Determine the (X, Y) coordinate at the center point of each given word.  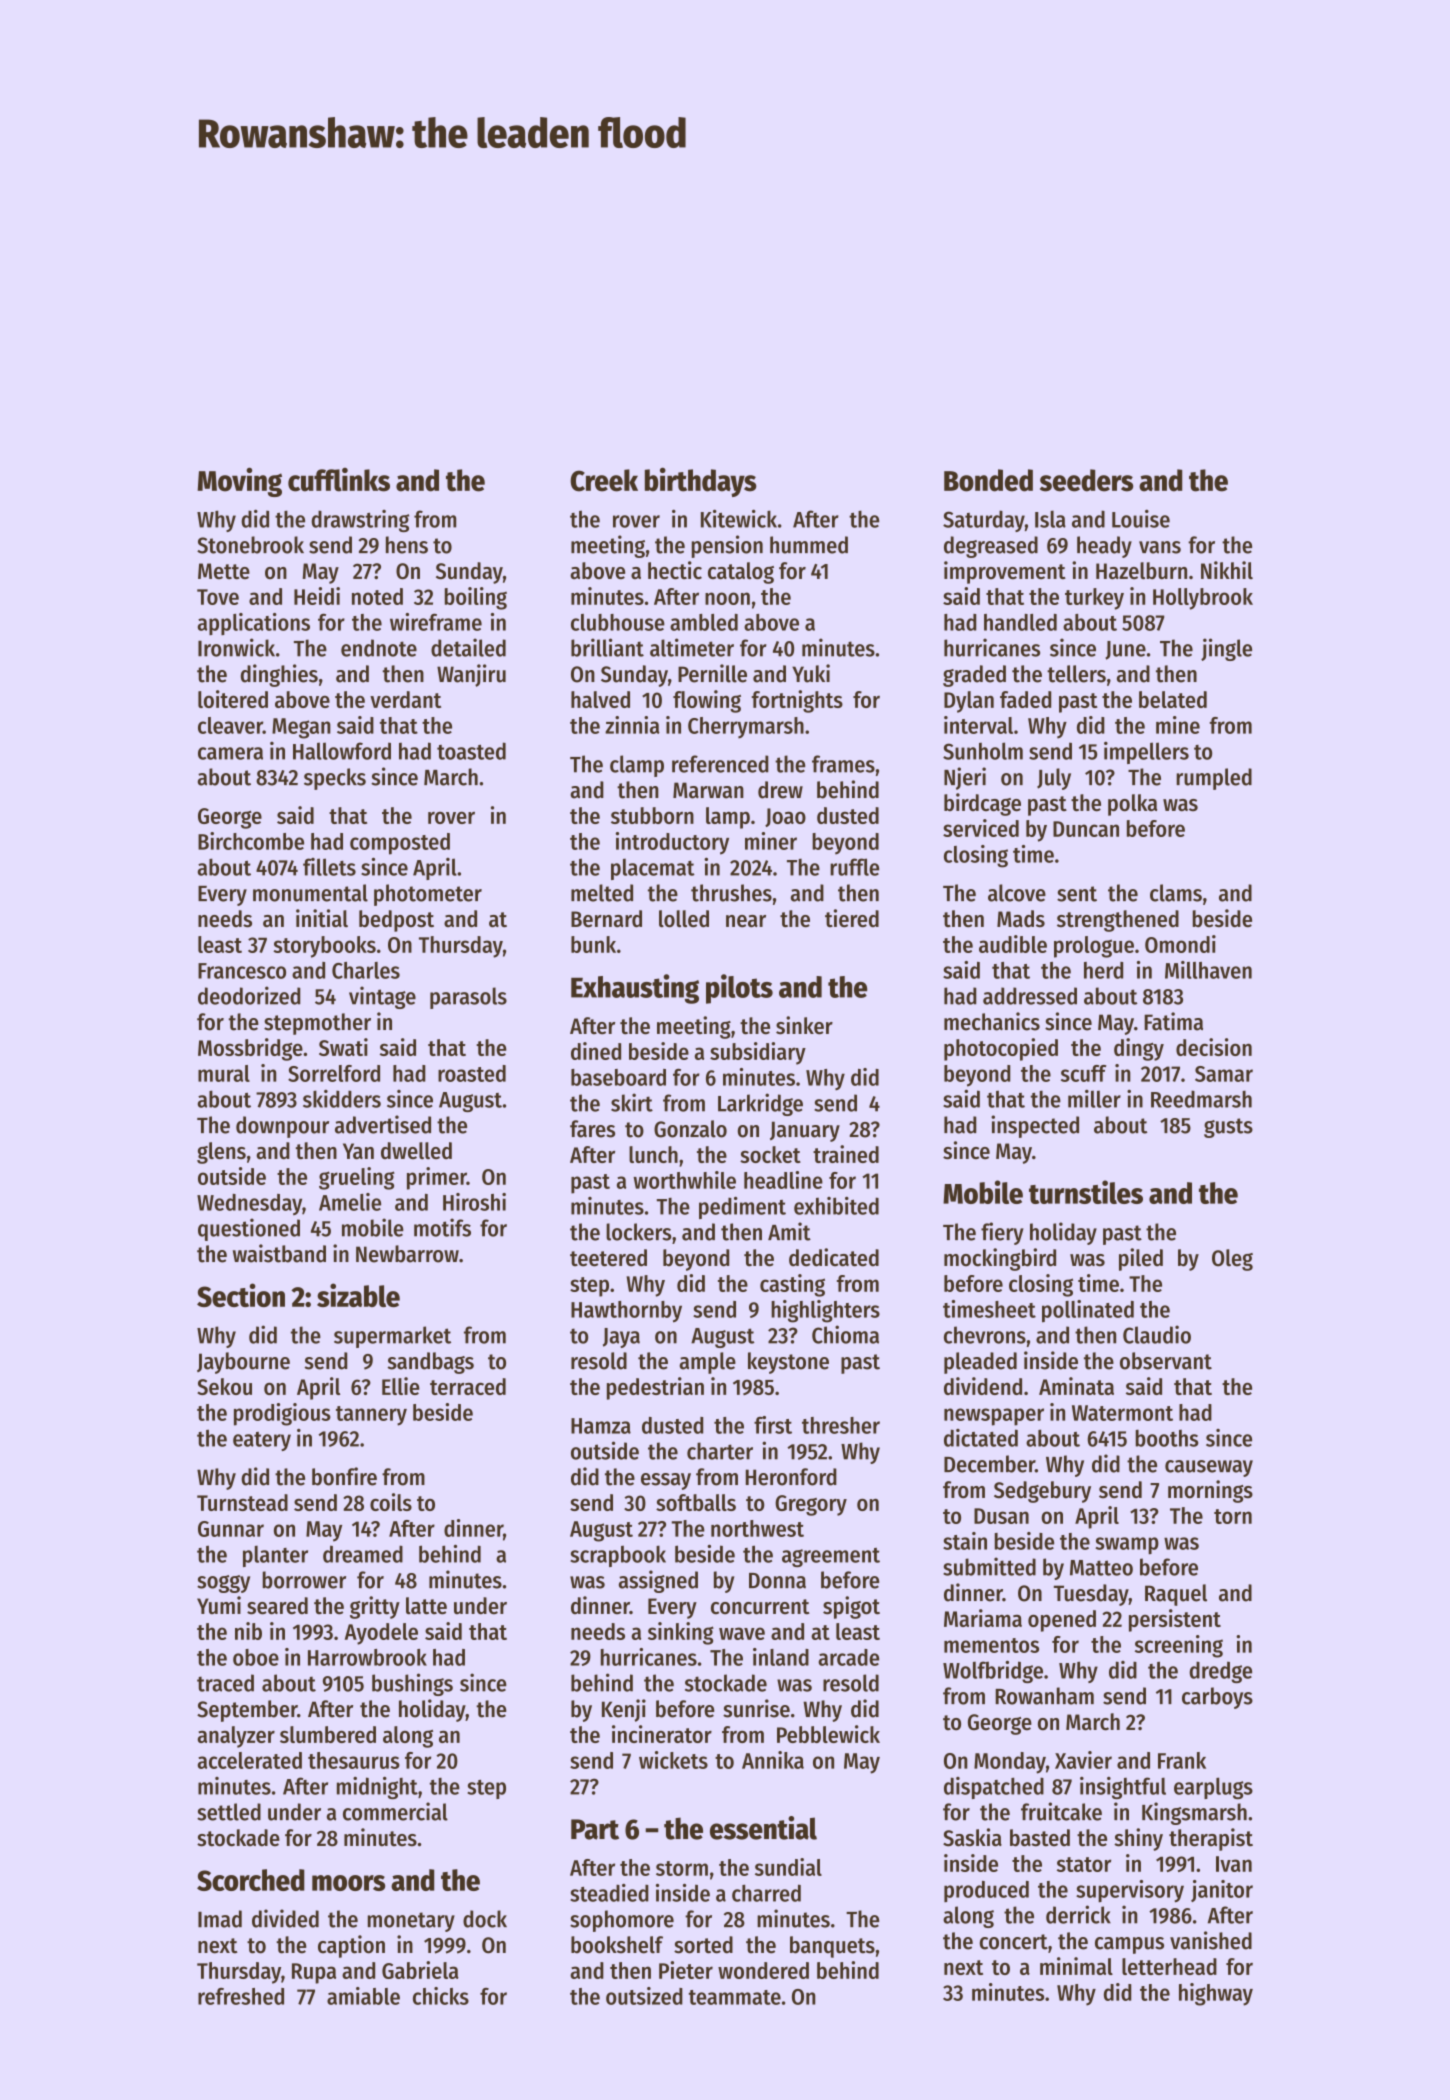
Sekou (224, 1386)
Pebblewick (828, 1734)
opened (1062, 1621)
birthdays (701, 482)
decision (1214, 1047)
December (989, 1464)
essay (666, 1481)
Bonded (988, 480)
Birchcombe (251, 841)
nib (248, 1631)
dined (596, 1051)
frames (843, 764)
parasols (468, 998)
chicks (441, 1996)
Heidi (317, 596)
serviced (981, 828)
